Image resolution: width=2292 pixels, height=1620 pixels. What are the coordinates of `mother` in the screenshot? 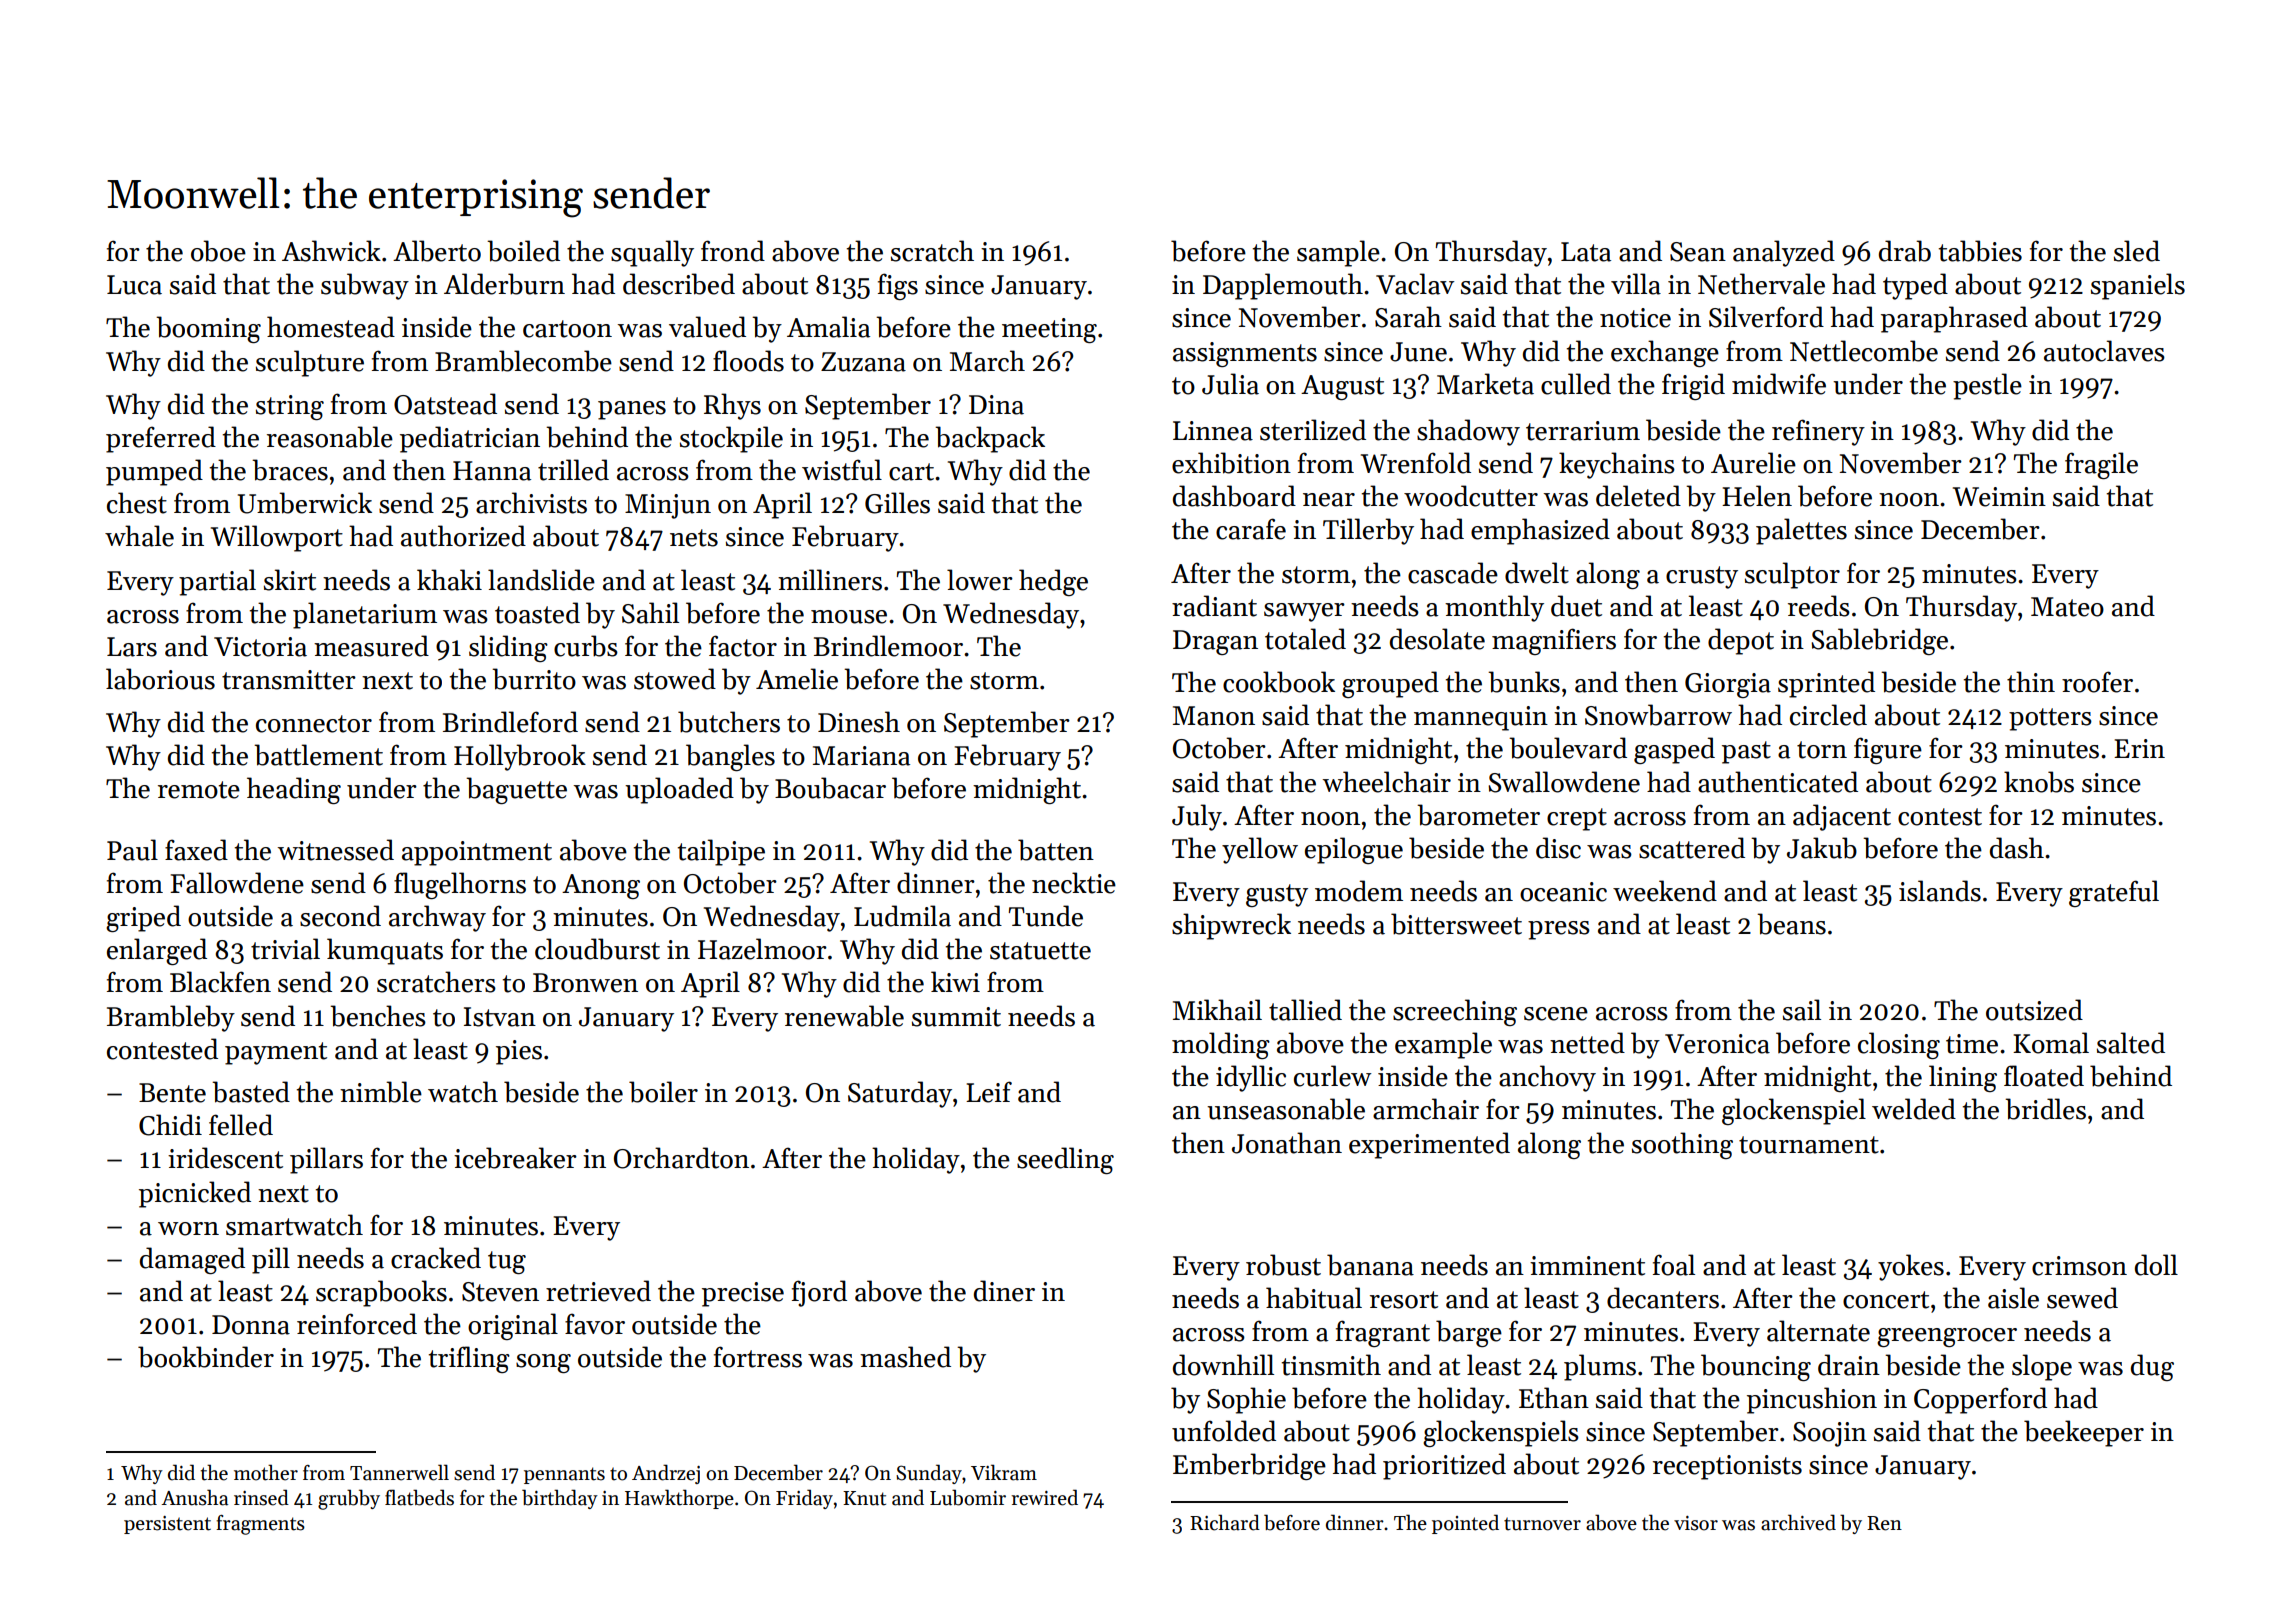 It's located at (266, 1472).
